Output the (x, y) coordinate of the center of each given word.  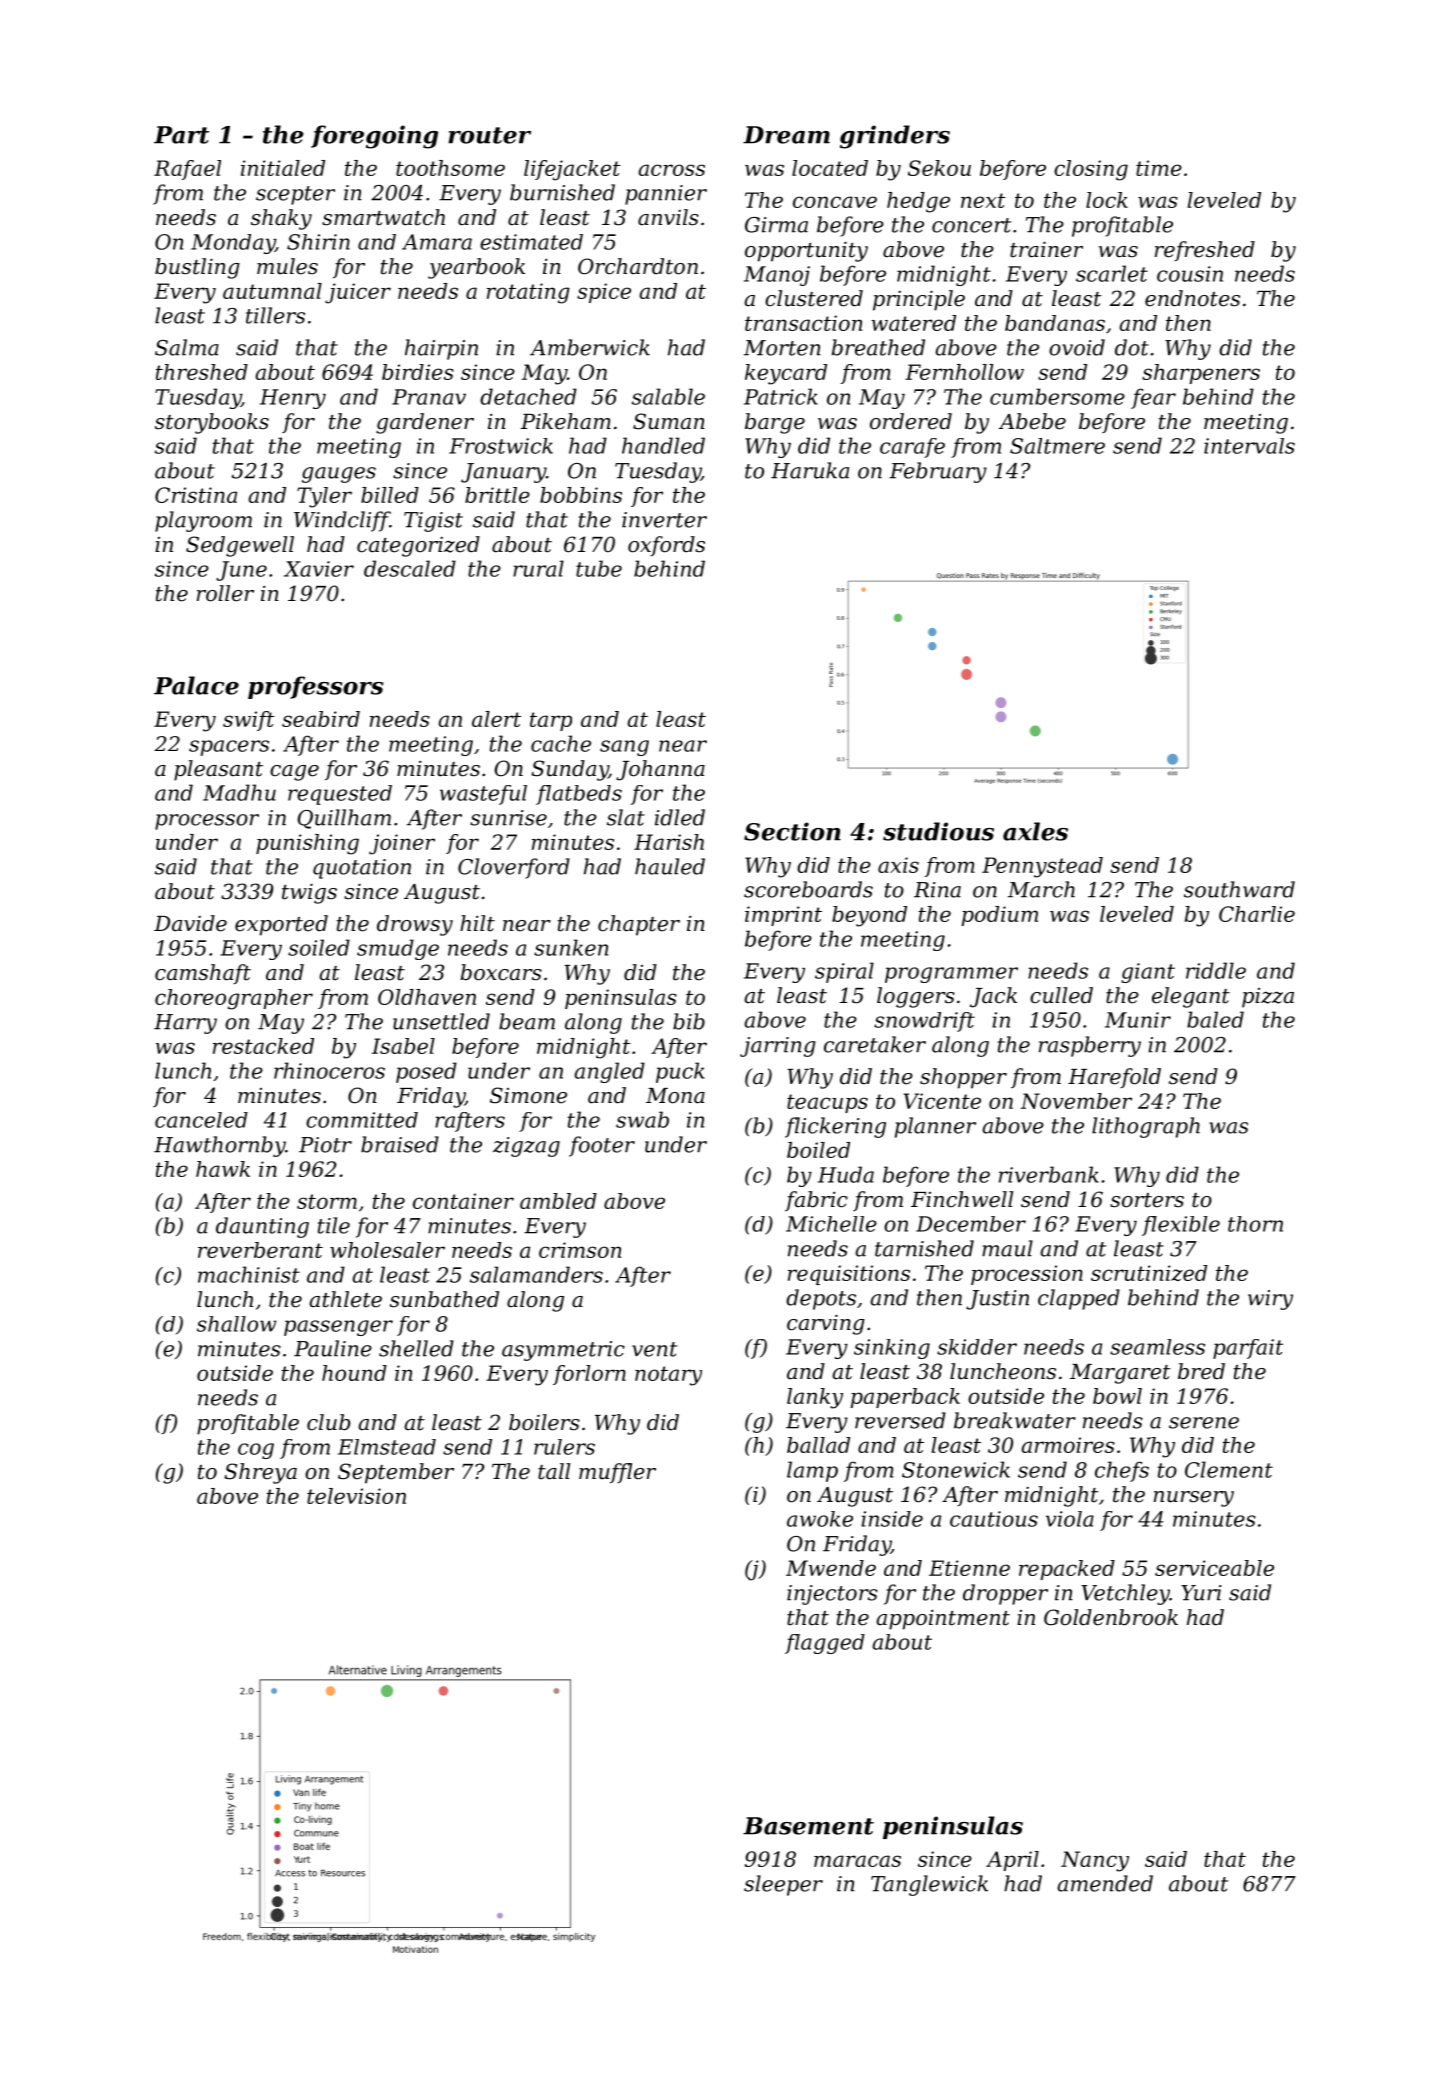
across (671, 170)
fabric (816, 1201)
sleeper (783, 1885)
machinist (249, 1274)
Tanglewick (929, 1885)
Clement (1229, 1469)
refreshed (1205, 251)
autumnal (272, 291)
